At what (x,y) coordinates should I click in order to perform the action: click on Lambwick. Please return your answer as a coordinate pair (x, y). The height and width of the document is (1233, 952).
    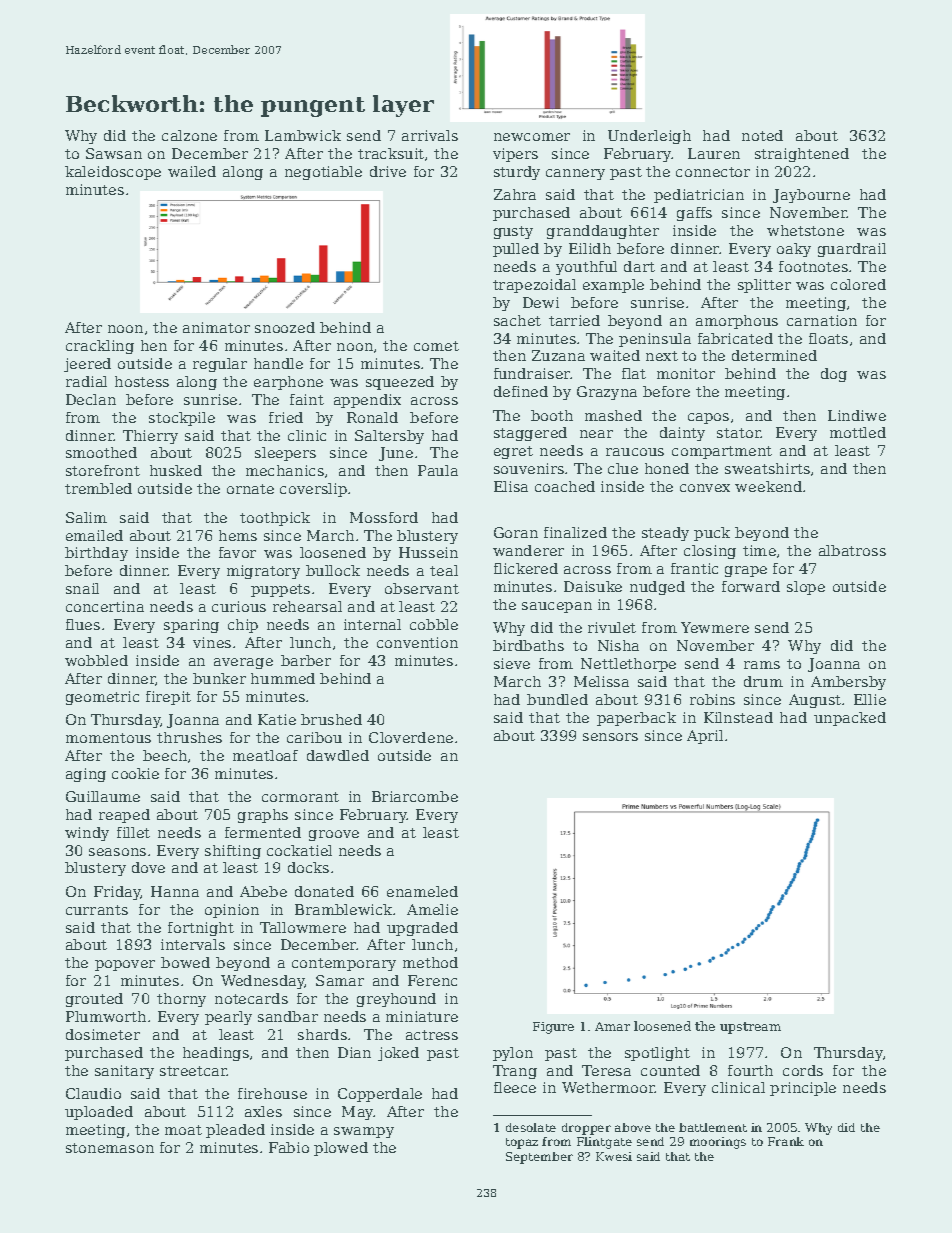
    Looking at the image, I should click on (303, 135).
